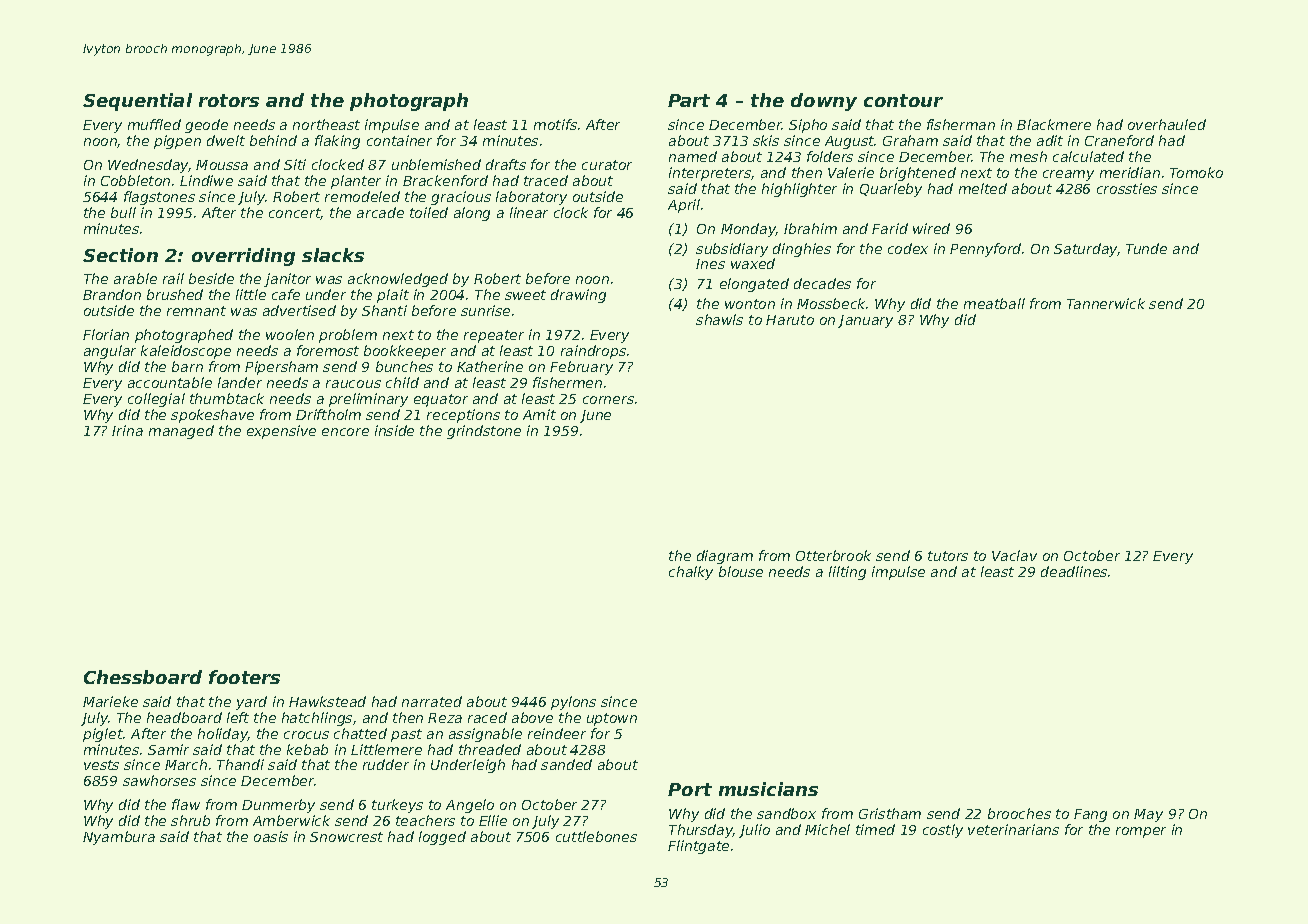 This image has width=1308, height=924. What do you see at coordinates (1106, 303) in the image?
I see `Tannerwick` at bounding box center [1106, 303].
